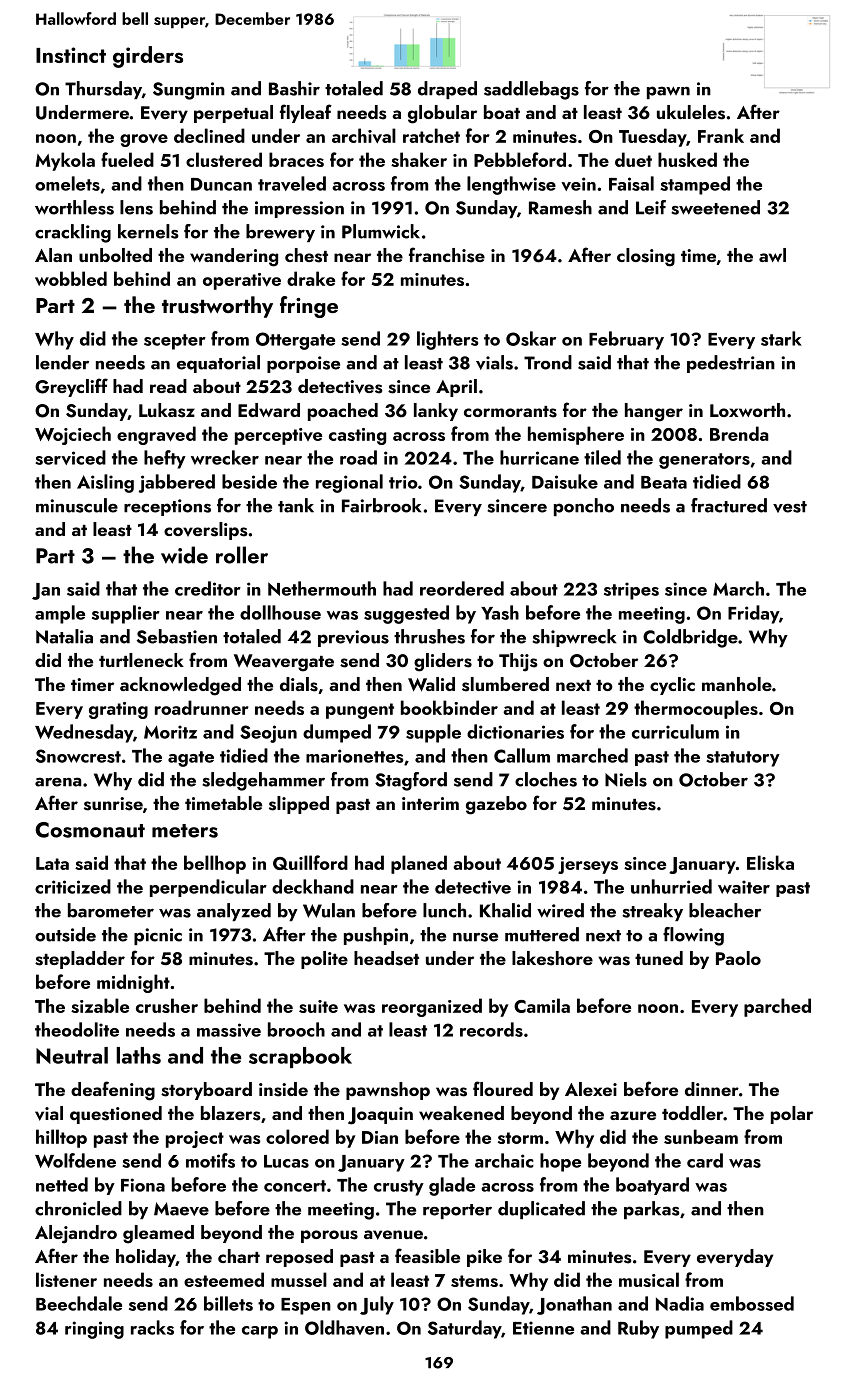 The width and height of the document is (849, 1400). What do you see at coordinates (447, 255) in the document?
I see `franchise` at bounding box center [447, 255].
